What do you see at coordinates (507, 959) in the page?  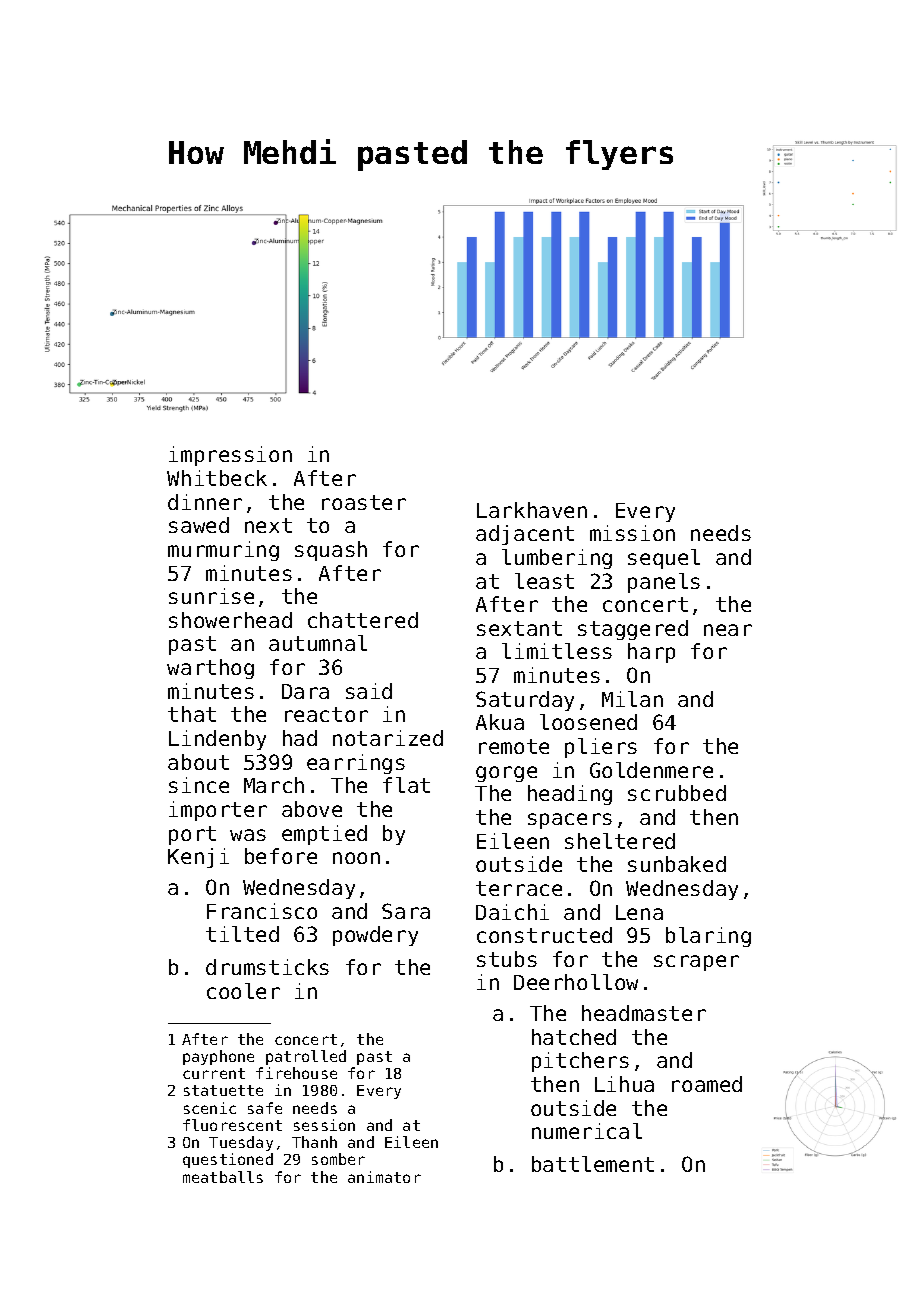 I see `stubs` at bounding box center [507, 959].
